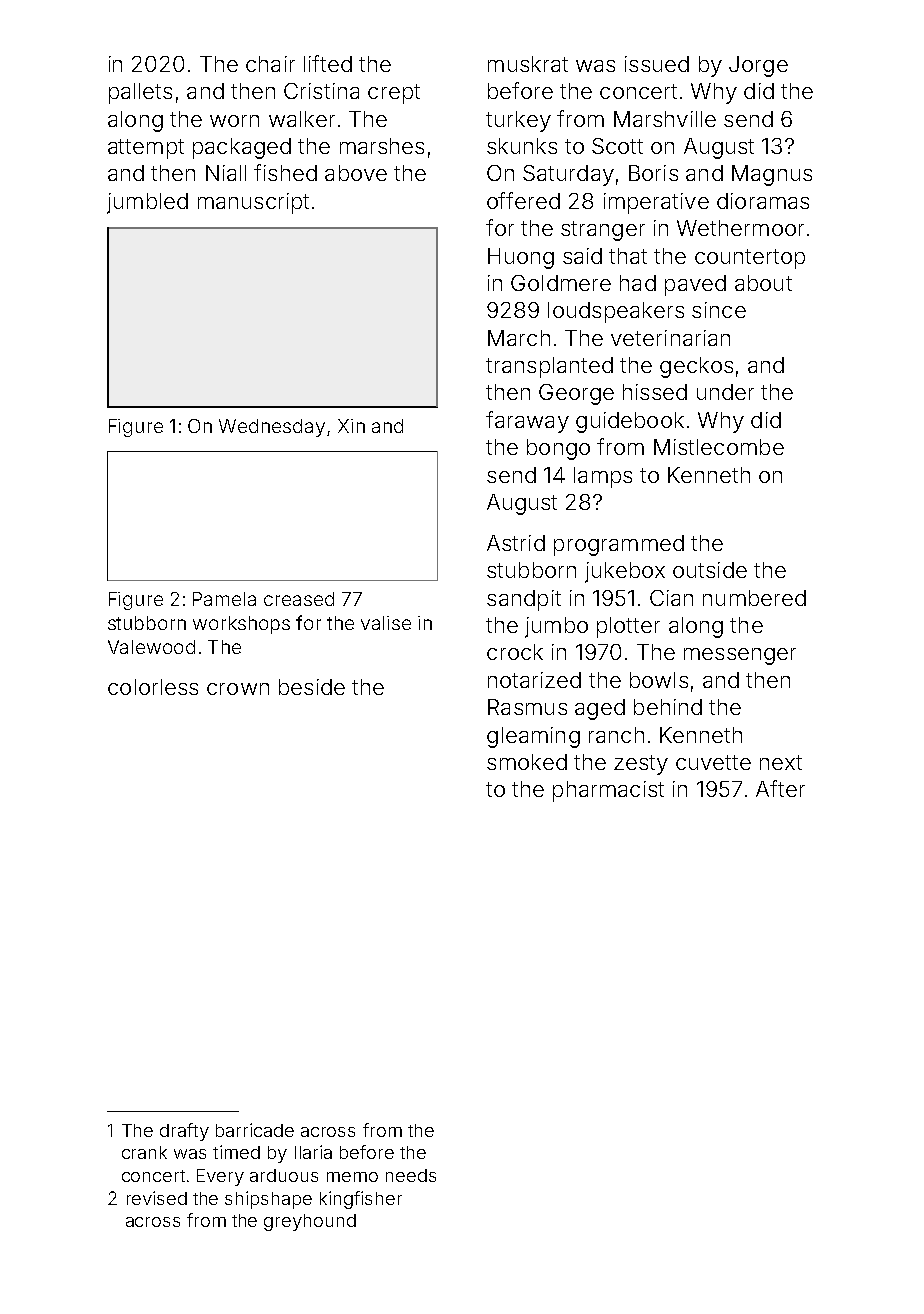 The height and width of the document is (1314, 924). Describe the element at coordinates (270, 64) in the document. I see `chair` at that location.
